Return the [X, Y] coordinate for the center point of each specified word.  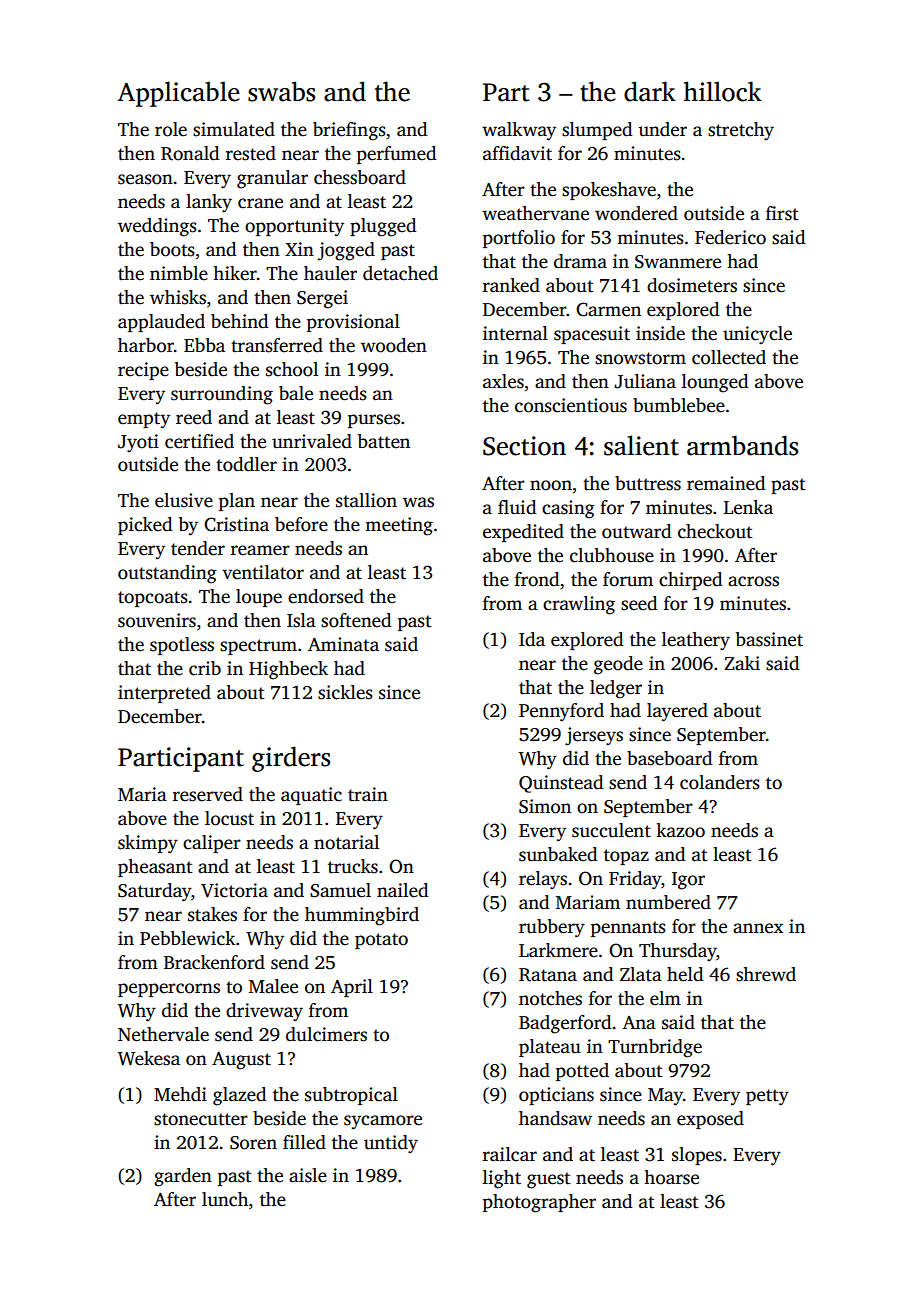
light [502, 1179]
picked [145, 526]
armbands [742, 445]
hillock [723, 91]
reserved [208, 794]
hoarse [671, 1177]
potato [381, 941]
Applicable [178, 94]
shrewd [766, 974]
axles [503, 381]
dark [650, 91]
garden [183, 1177]
